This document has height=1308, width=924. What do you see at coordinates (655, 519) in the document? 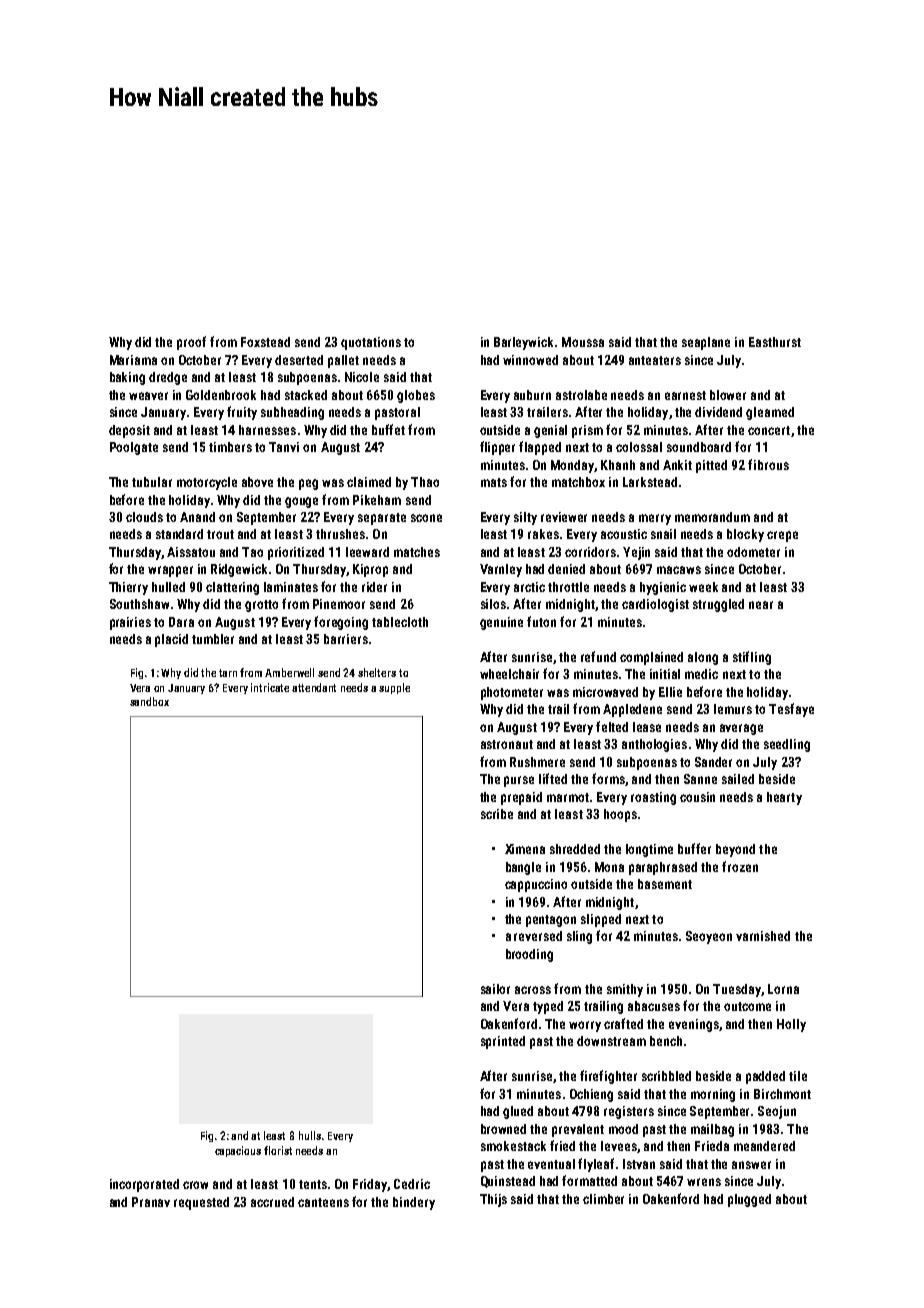
I see `merry` at bounding box center [655, 519].
